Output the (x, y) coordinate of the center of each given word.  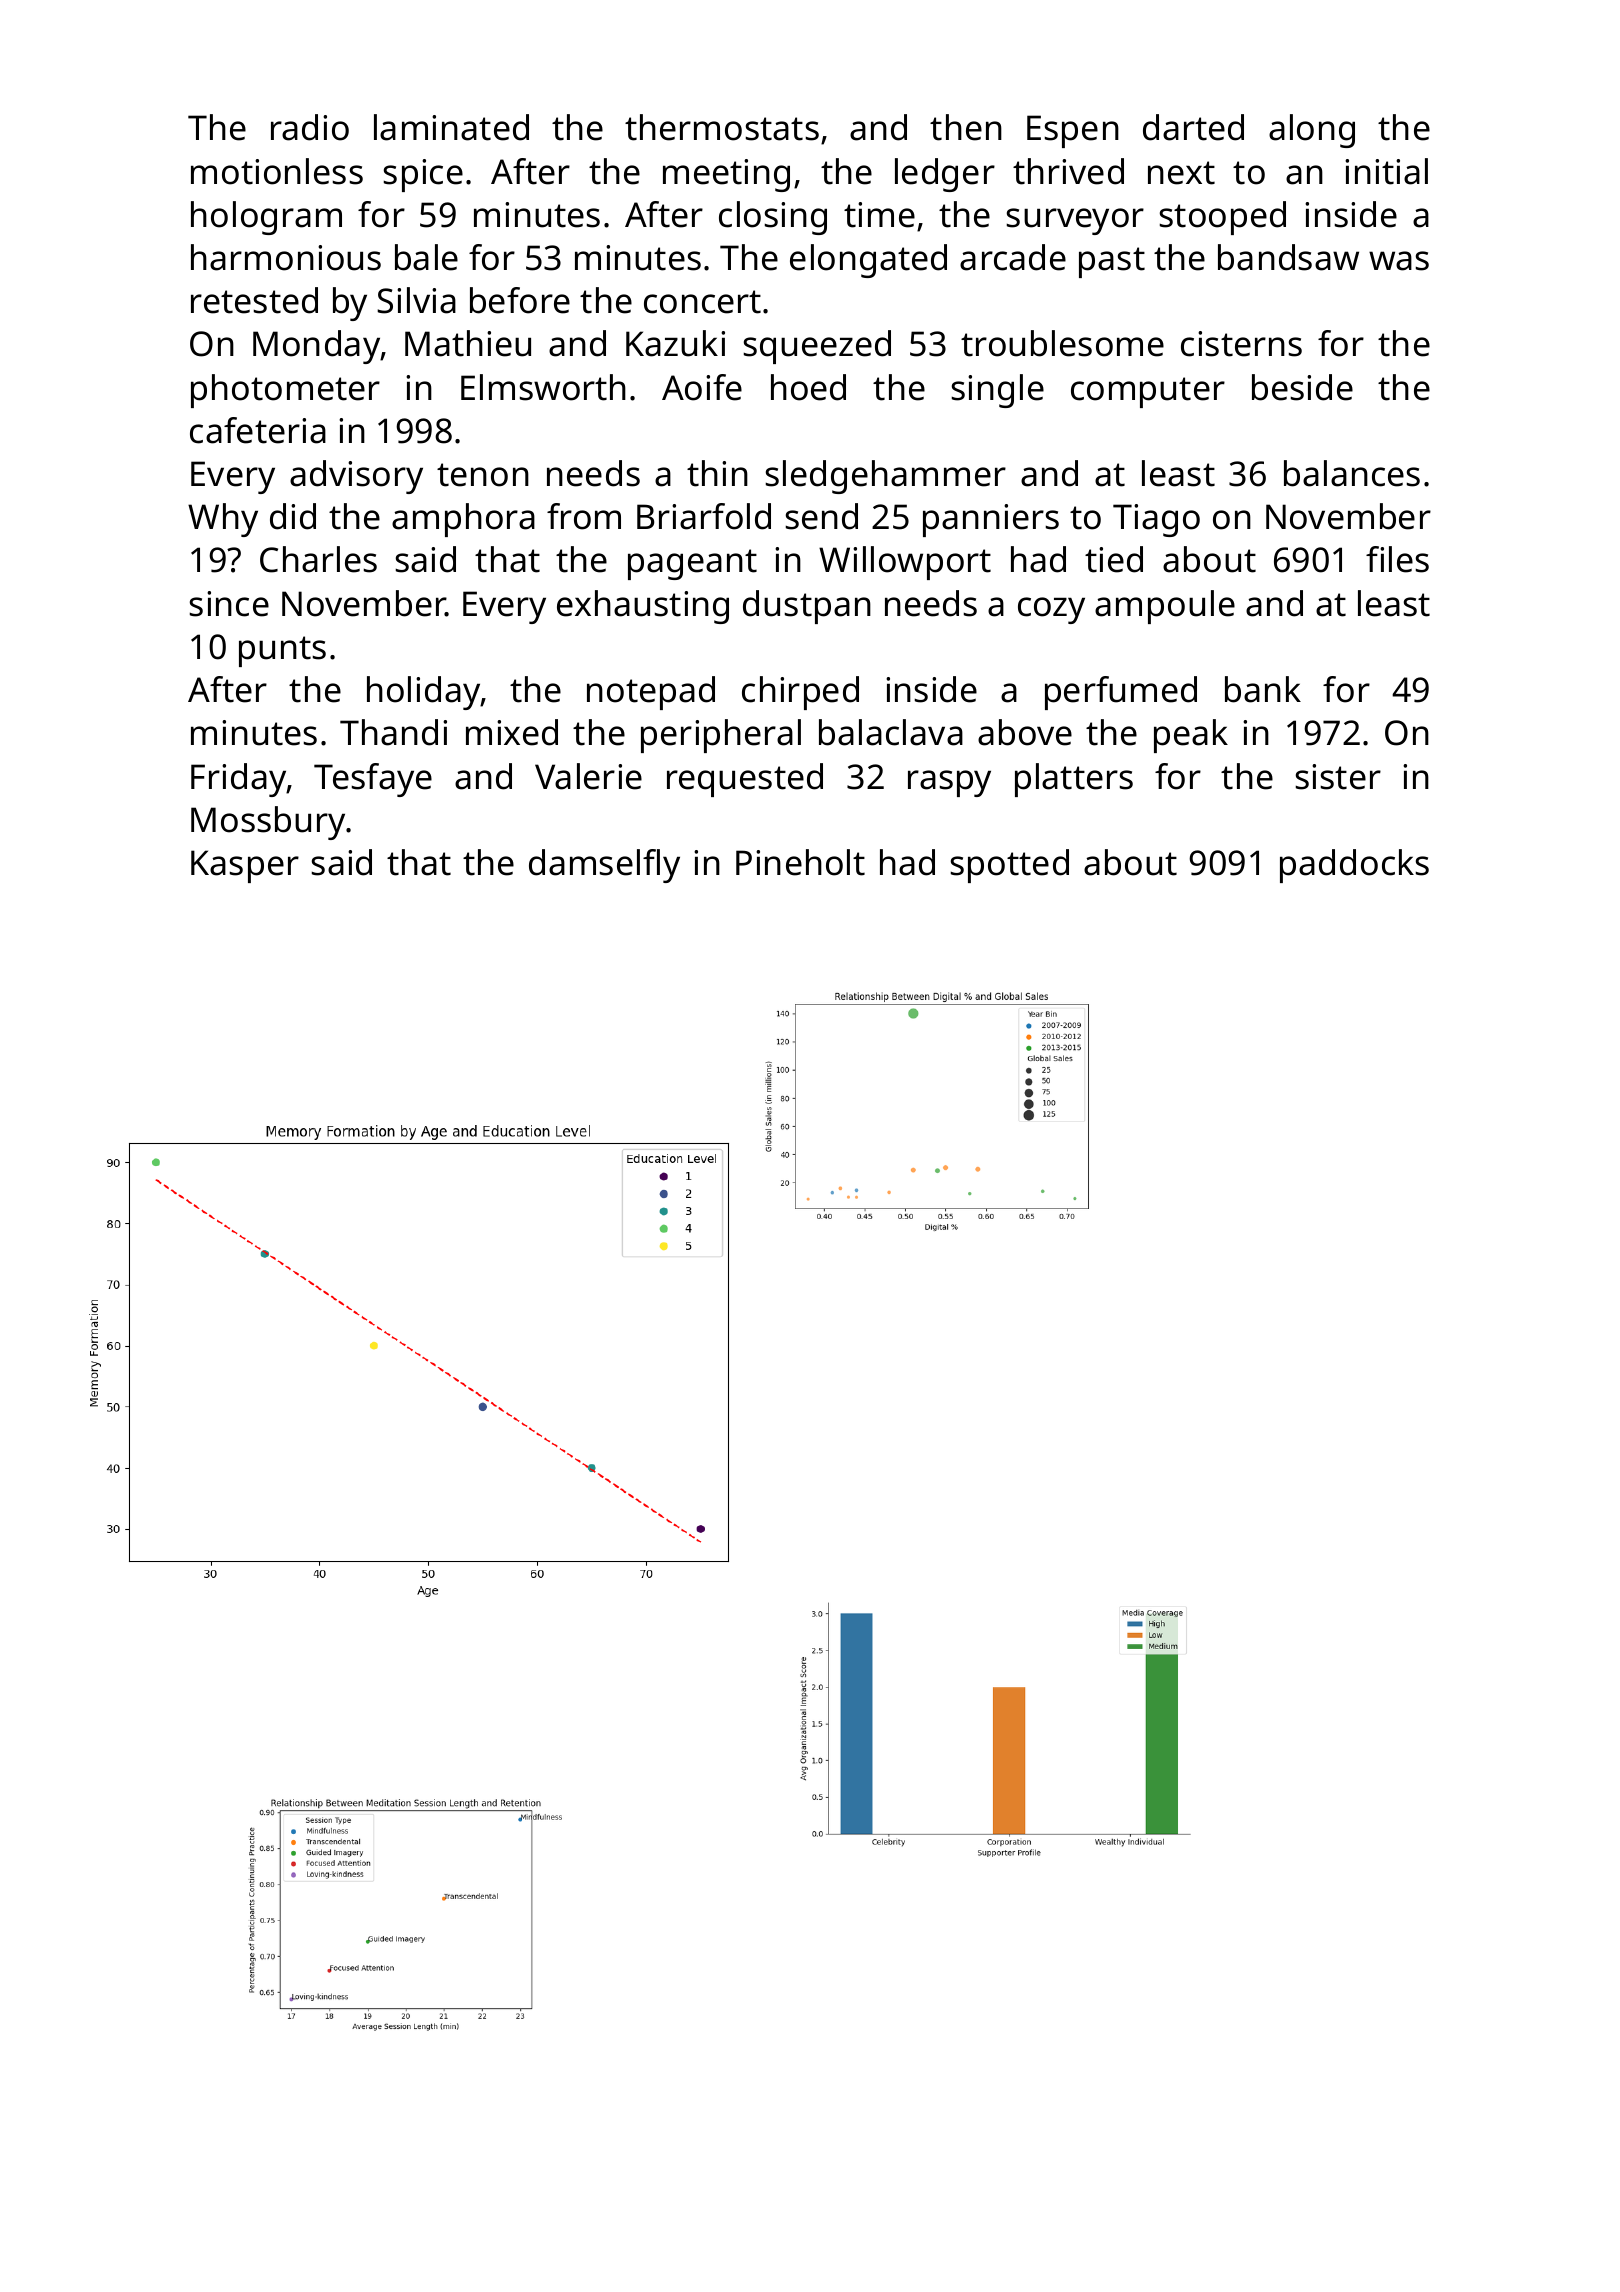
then (966, 127)
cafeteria (258, 430)
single (998, 391)
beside (1302, 387)
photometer (285, 391)
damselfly (604, 866)
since (229, 604)
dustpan (807, 607)
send (822, 516)
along (1312, 131)
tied (1114, 559)
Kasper (245, 866)
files (1397, 559)
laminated (451, 127)
